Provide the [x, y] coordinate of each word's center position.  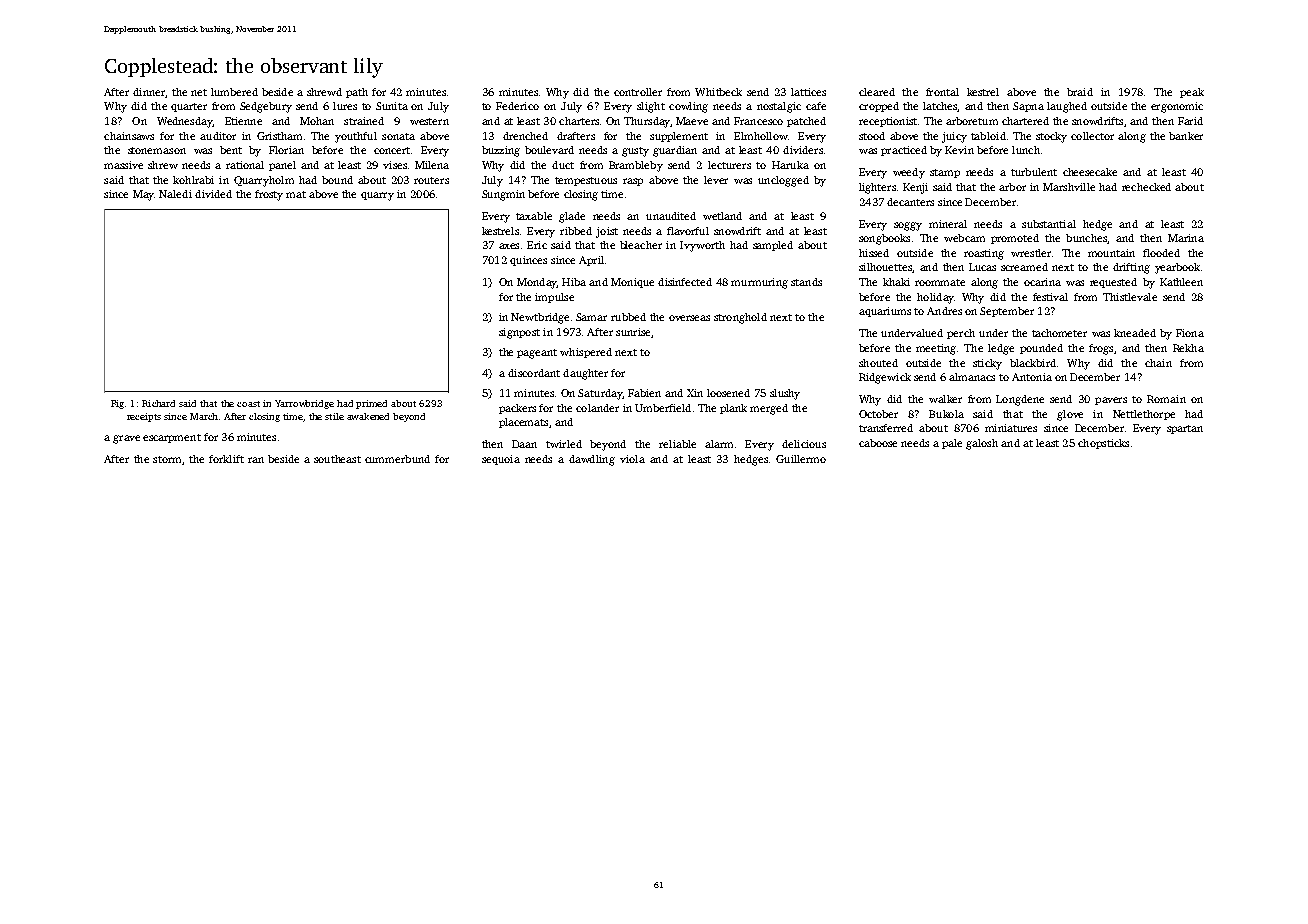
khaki [896, 282]
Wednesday [184, 122]
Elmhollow [760, 136]
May [143, 195]
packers [517, 409]
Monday [537, 283]
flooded [1161, 253]
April [591, 261]
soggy [908, 226]
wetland [722, 216]
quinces [528, 261]
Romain [1166, 399]
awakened [368, 416]
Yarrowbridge [304, 404]
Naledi [175, 194]
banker [1186, 136]
